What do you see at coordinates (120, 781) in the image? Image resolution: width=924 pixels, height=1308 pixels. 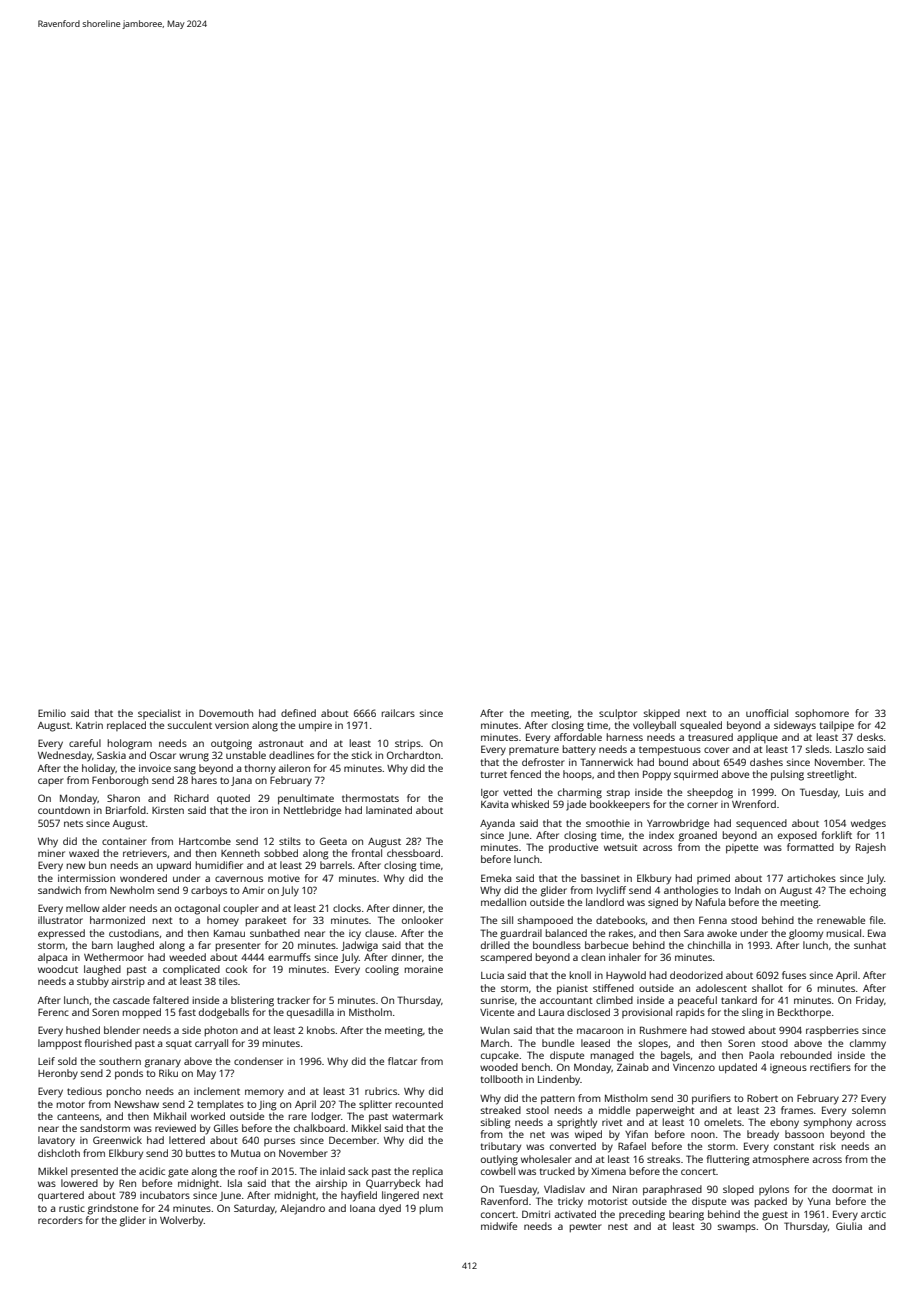 I see `Fenborough` at bounding box center [120, 781].
